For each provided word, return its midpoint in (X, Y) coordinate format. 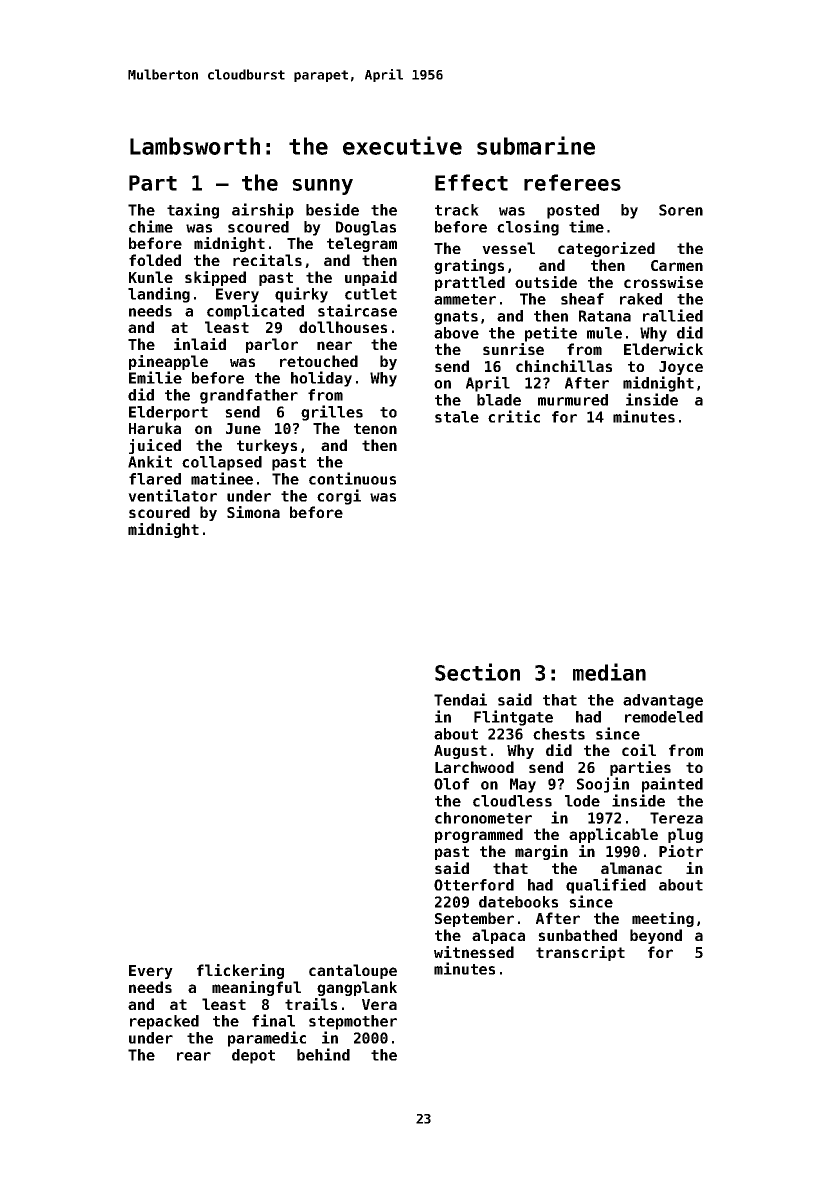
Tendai (460, 699)
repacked (164, 1022)
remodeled (664, 717)
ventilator (172, 495)
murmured (573, 400)
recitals (267, 260)
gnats (456, 318)
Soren (681, 210)
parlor (272, 345)
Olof (451, 784)
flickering (240, 971)
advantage (663, 701)
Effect (471, 182)
